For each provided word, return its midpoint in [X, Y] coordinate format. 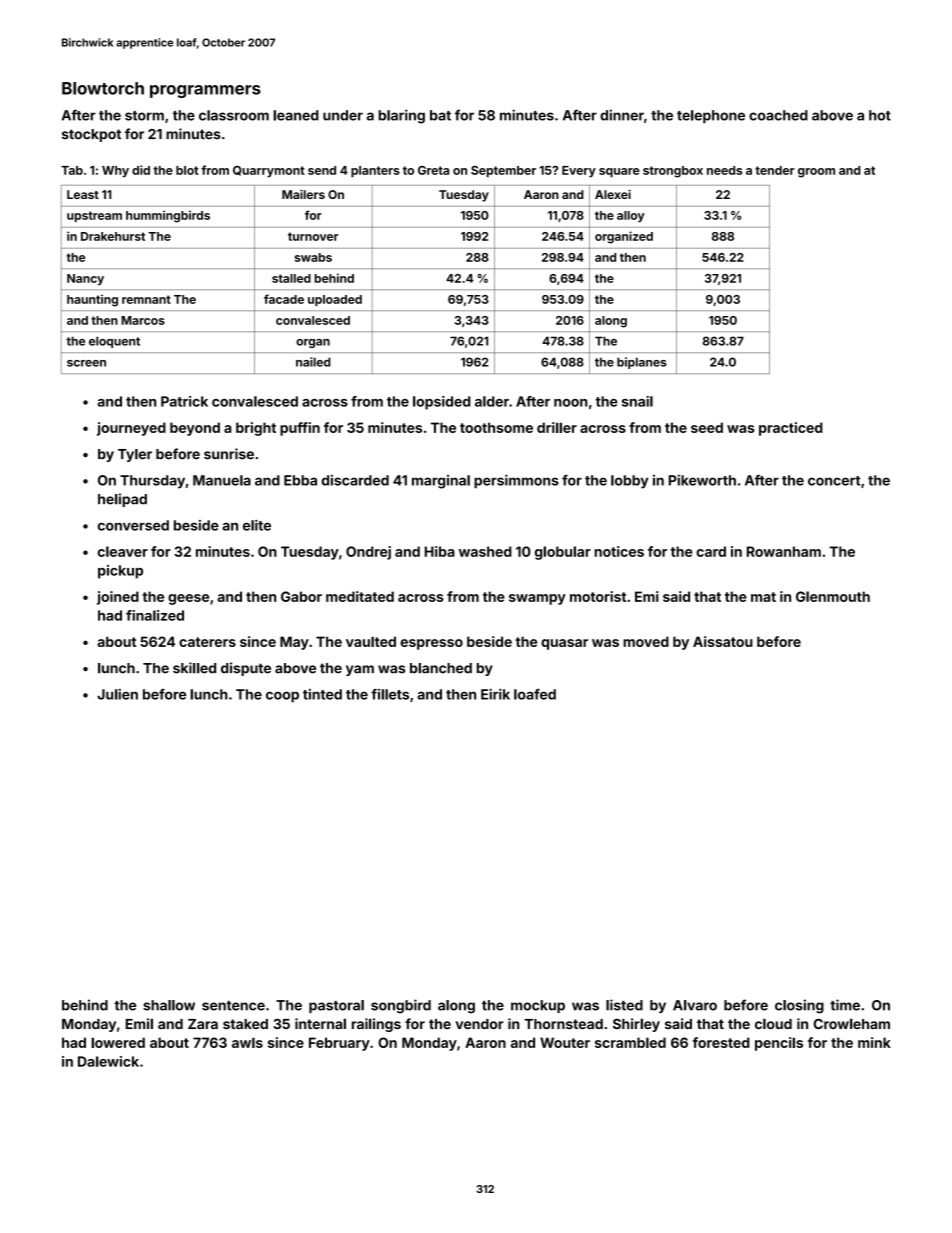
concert [834, 481]
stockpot [91, 135]
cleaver [123, 551]
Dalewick [108, 1061]
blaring [402, 116]
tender [775, 170]
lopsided [442, 403]
